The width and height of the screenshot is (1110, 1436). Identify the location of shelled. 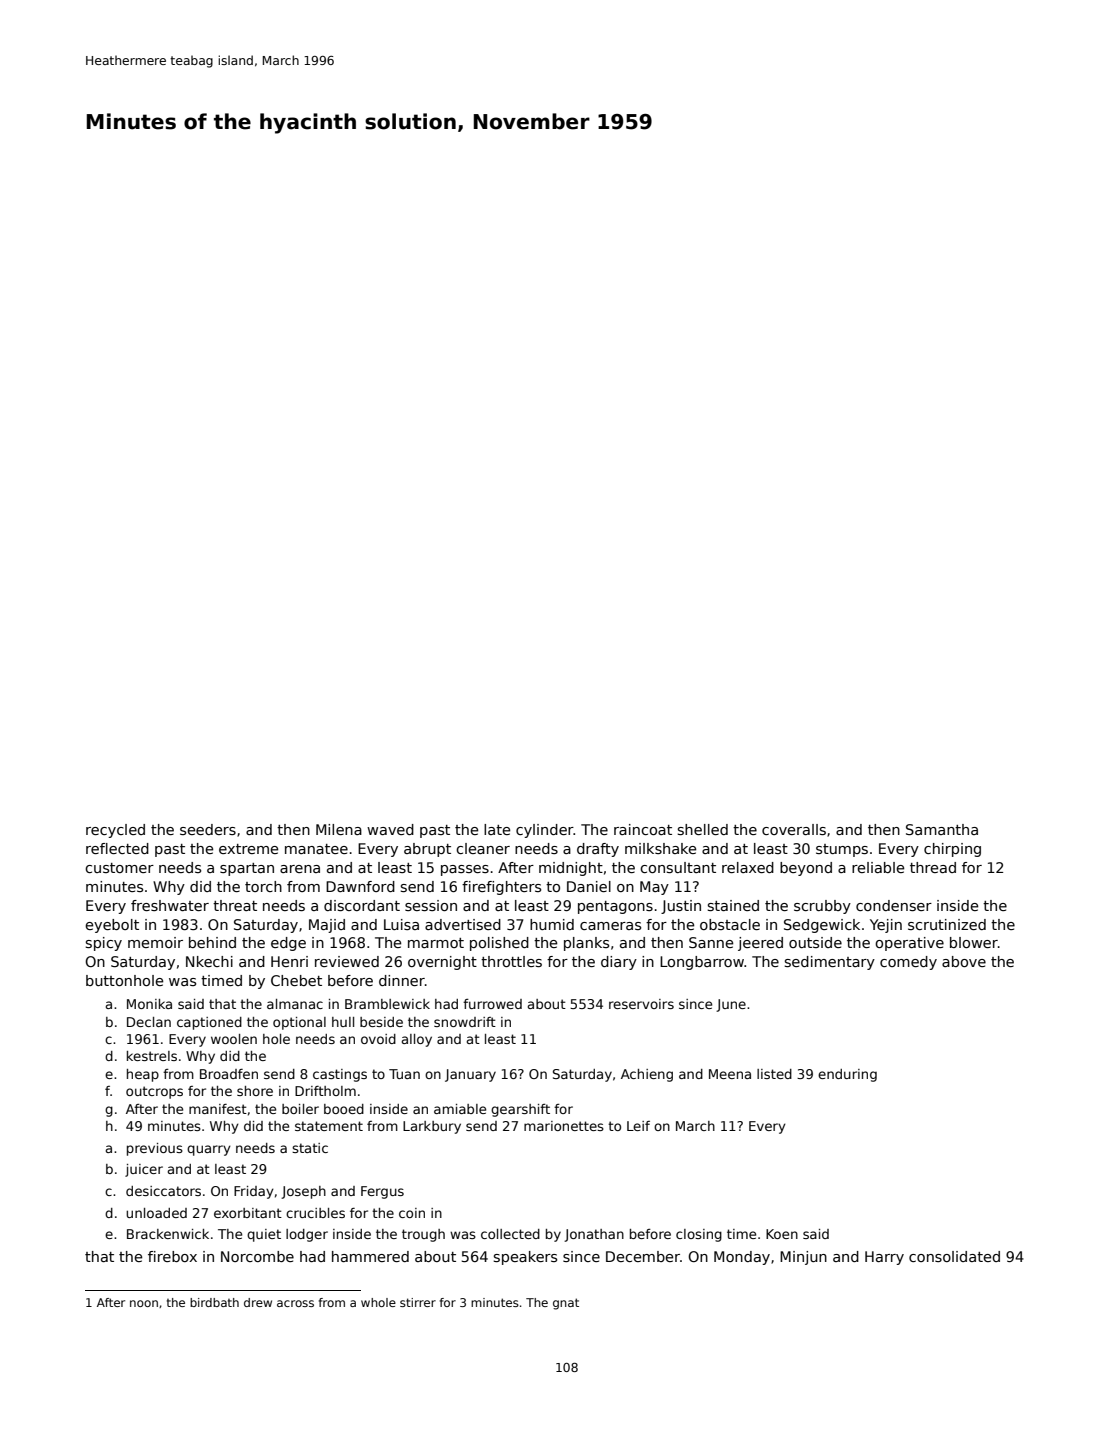
(702, 829).
